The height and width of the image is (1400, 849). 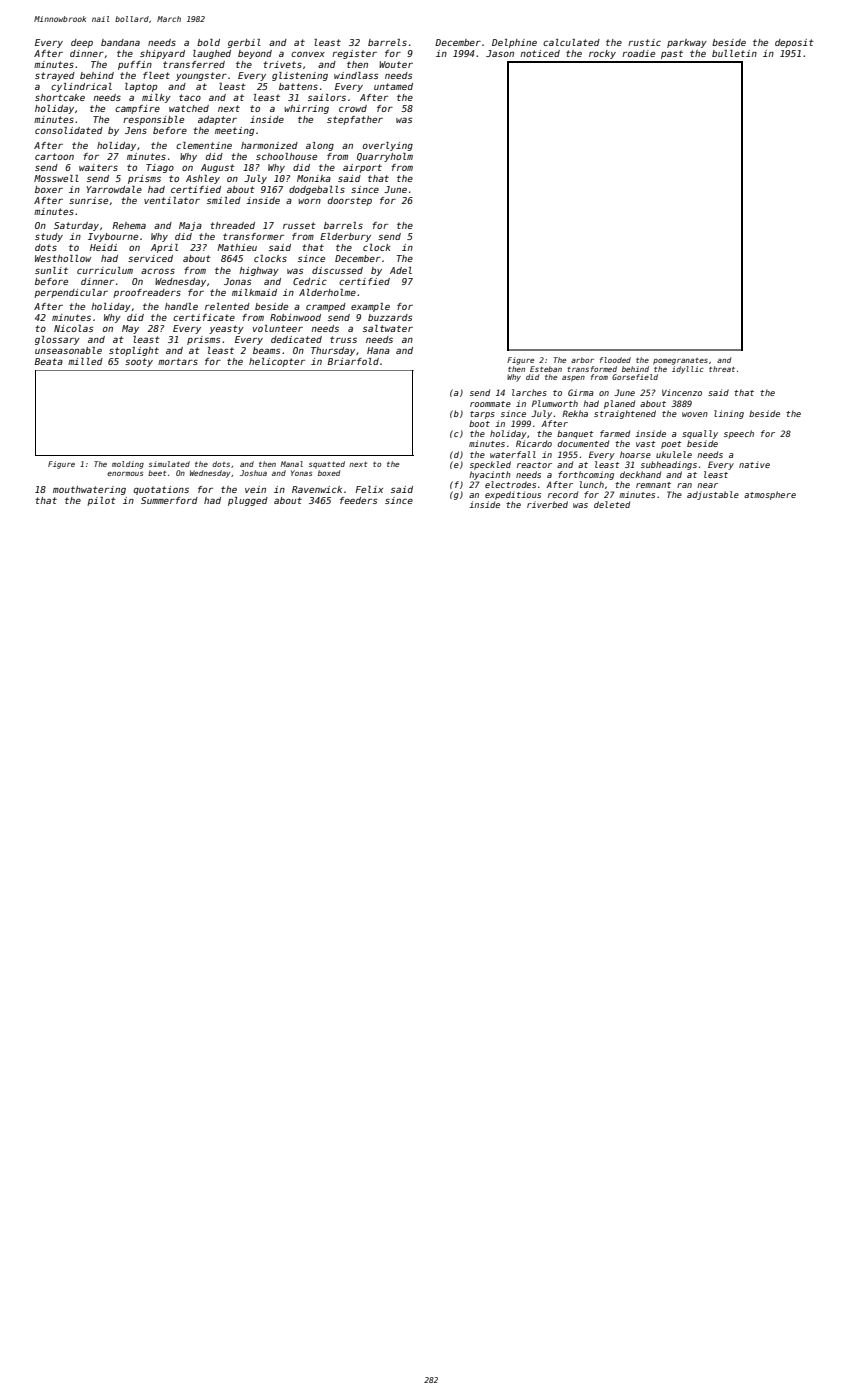 What do you see at coordinates (612, 504) in the image?
I see `deleted` at bounding box center [612, 504].
